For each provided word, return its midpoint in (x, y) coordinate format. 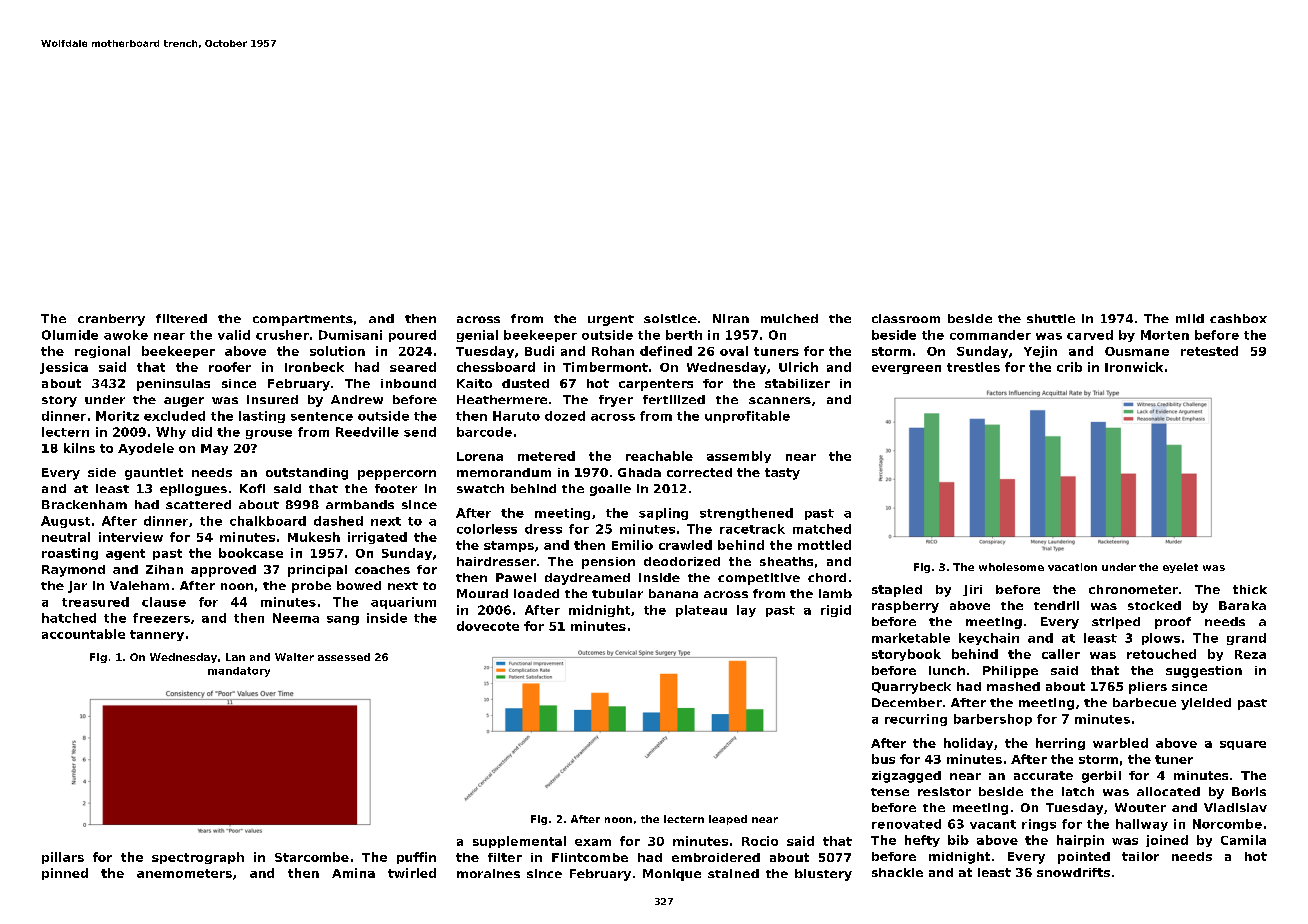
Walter (294, 657)
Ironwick (1134, 367)
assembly (739, 457)
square (1243, 745)
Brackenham (84, 504)
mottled (824, 545)
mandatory (239, 672)
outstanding (307, 474)
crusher (282, 335)
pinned (65, 874)
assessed (344, 657)
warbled (1120, 743)
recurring (916, 720)
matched (822, 529)
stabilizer (797, 383)
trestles (973, 367)
